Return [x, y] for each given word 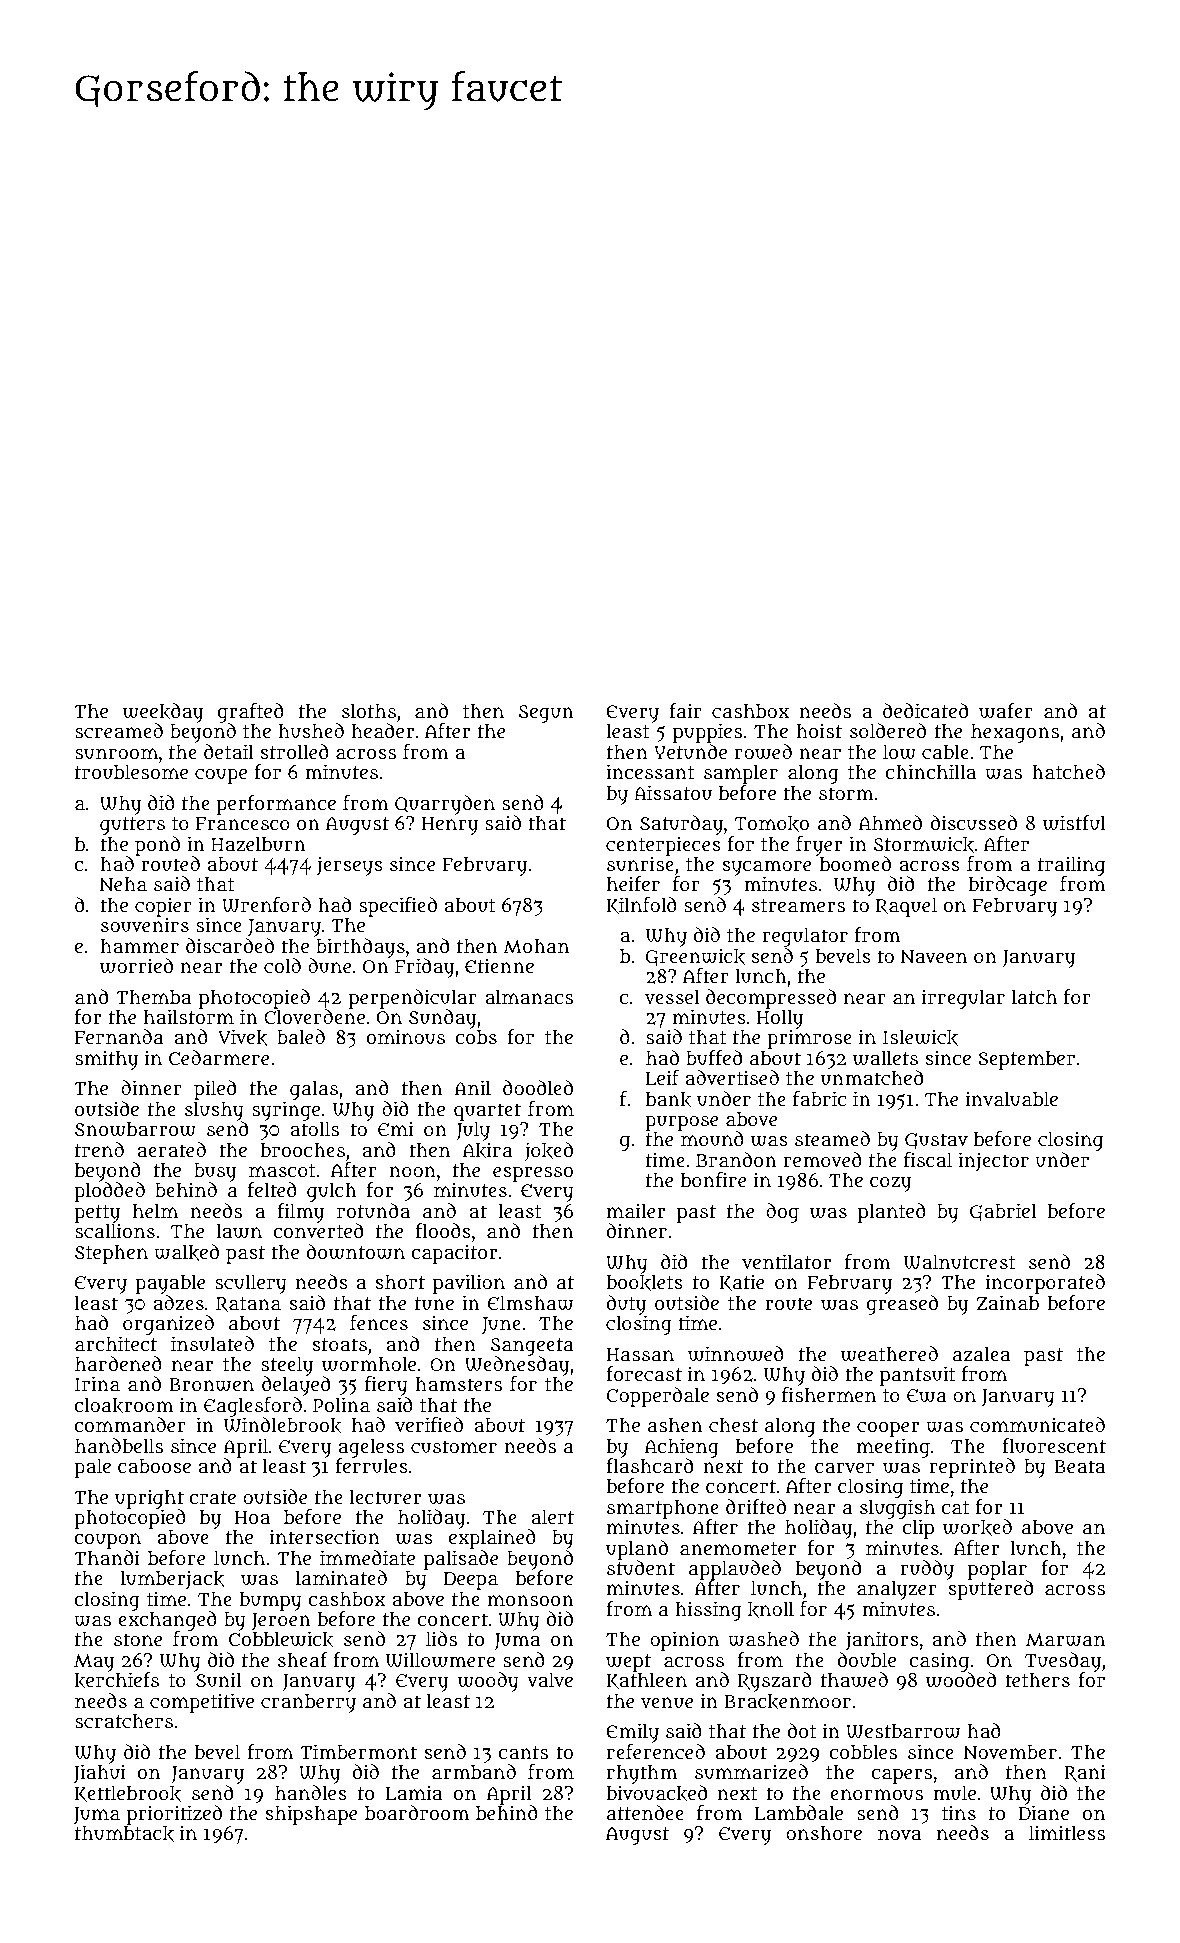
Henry [450, 826]
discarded [230, 945]
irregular [963, 999]
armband [474, 1771]
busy [215, 1173]
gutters [132, 826]
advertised [732, 1077]
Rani [1085, 1773]
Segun [546, 714]
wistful [1074, 823]
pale [92, 1468]
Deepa [471, 1581]
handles [311, 1792]
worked [977, 1527]
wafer [1006, 711]
